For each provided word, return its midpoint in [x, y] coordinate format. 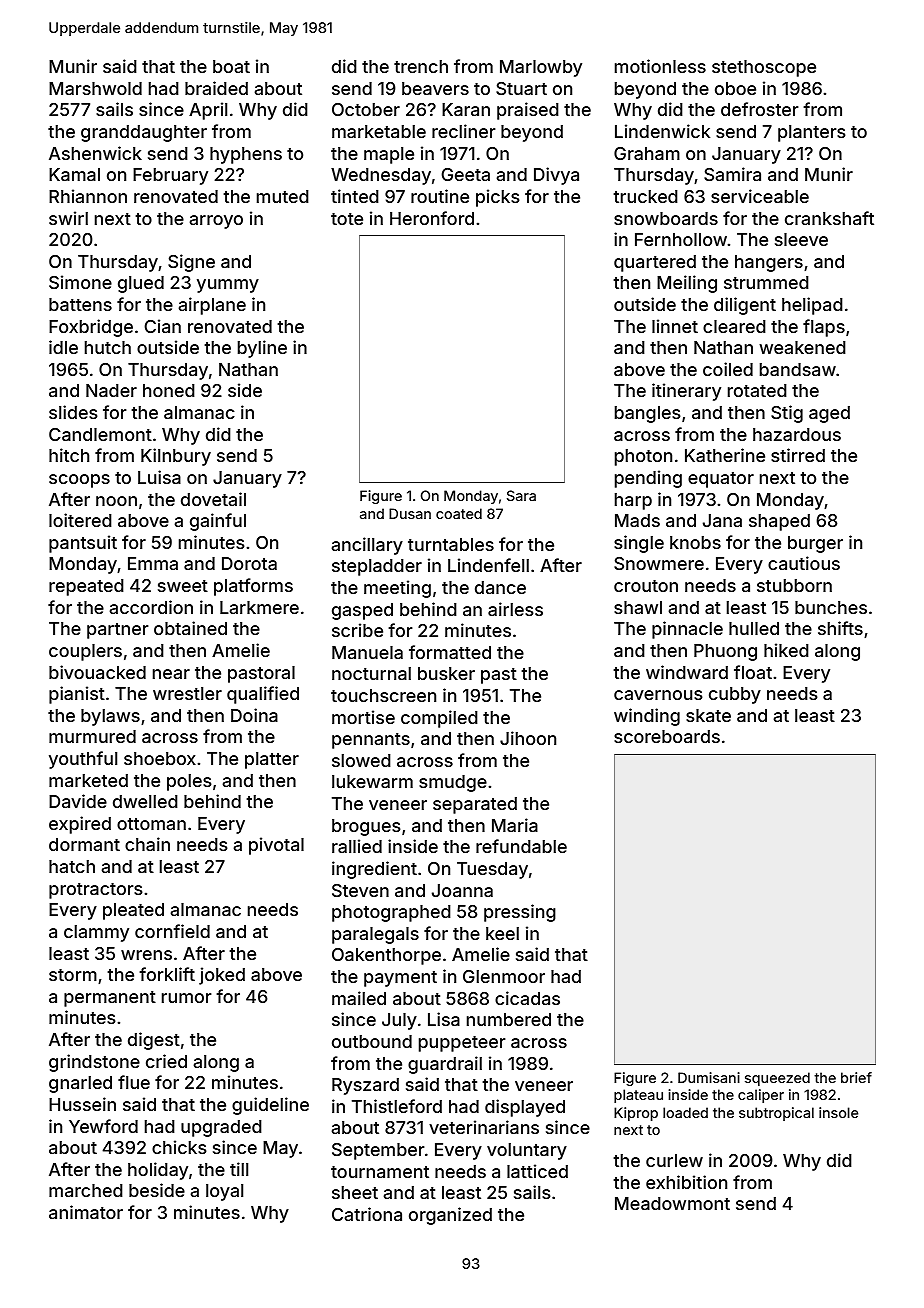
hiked [786, 650]
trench [421, 66]
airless [515, 609]
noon [116, 501]
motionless [660, 66]
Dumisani [709, 1077]
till [239, 1169]
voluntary [527, 1151]
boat [231, 66]
